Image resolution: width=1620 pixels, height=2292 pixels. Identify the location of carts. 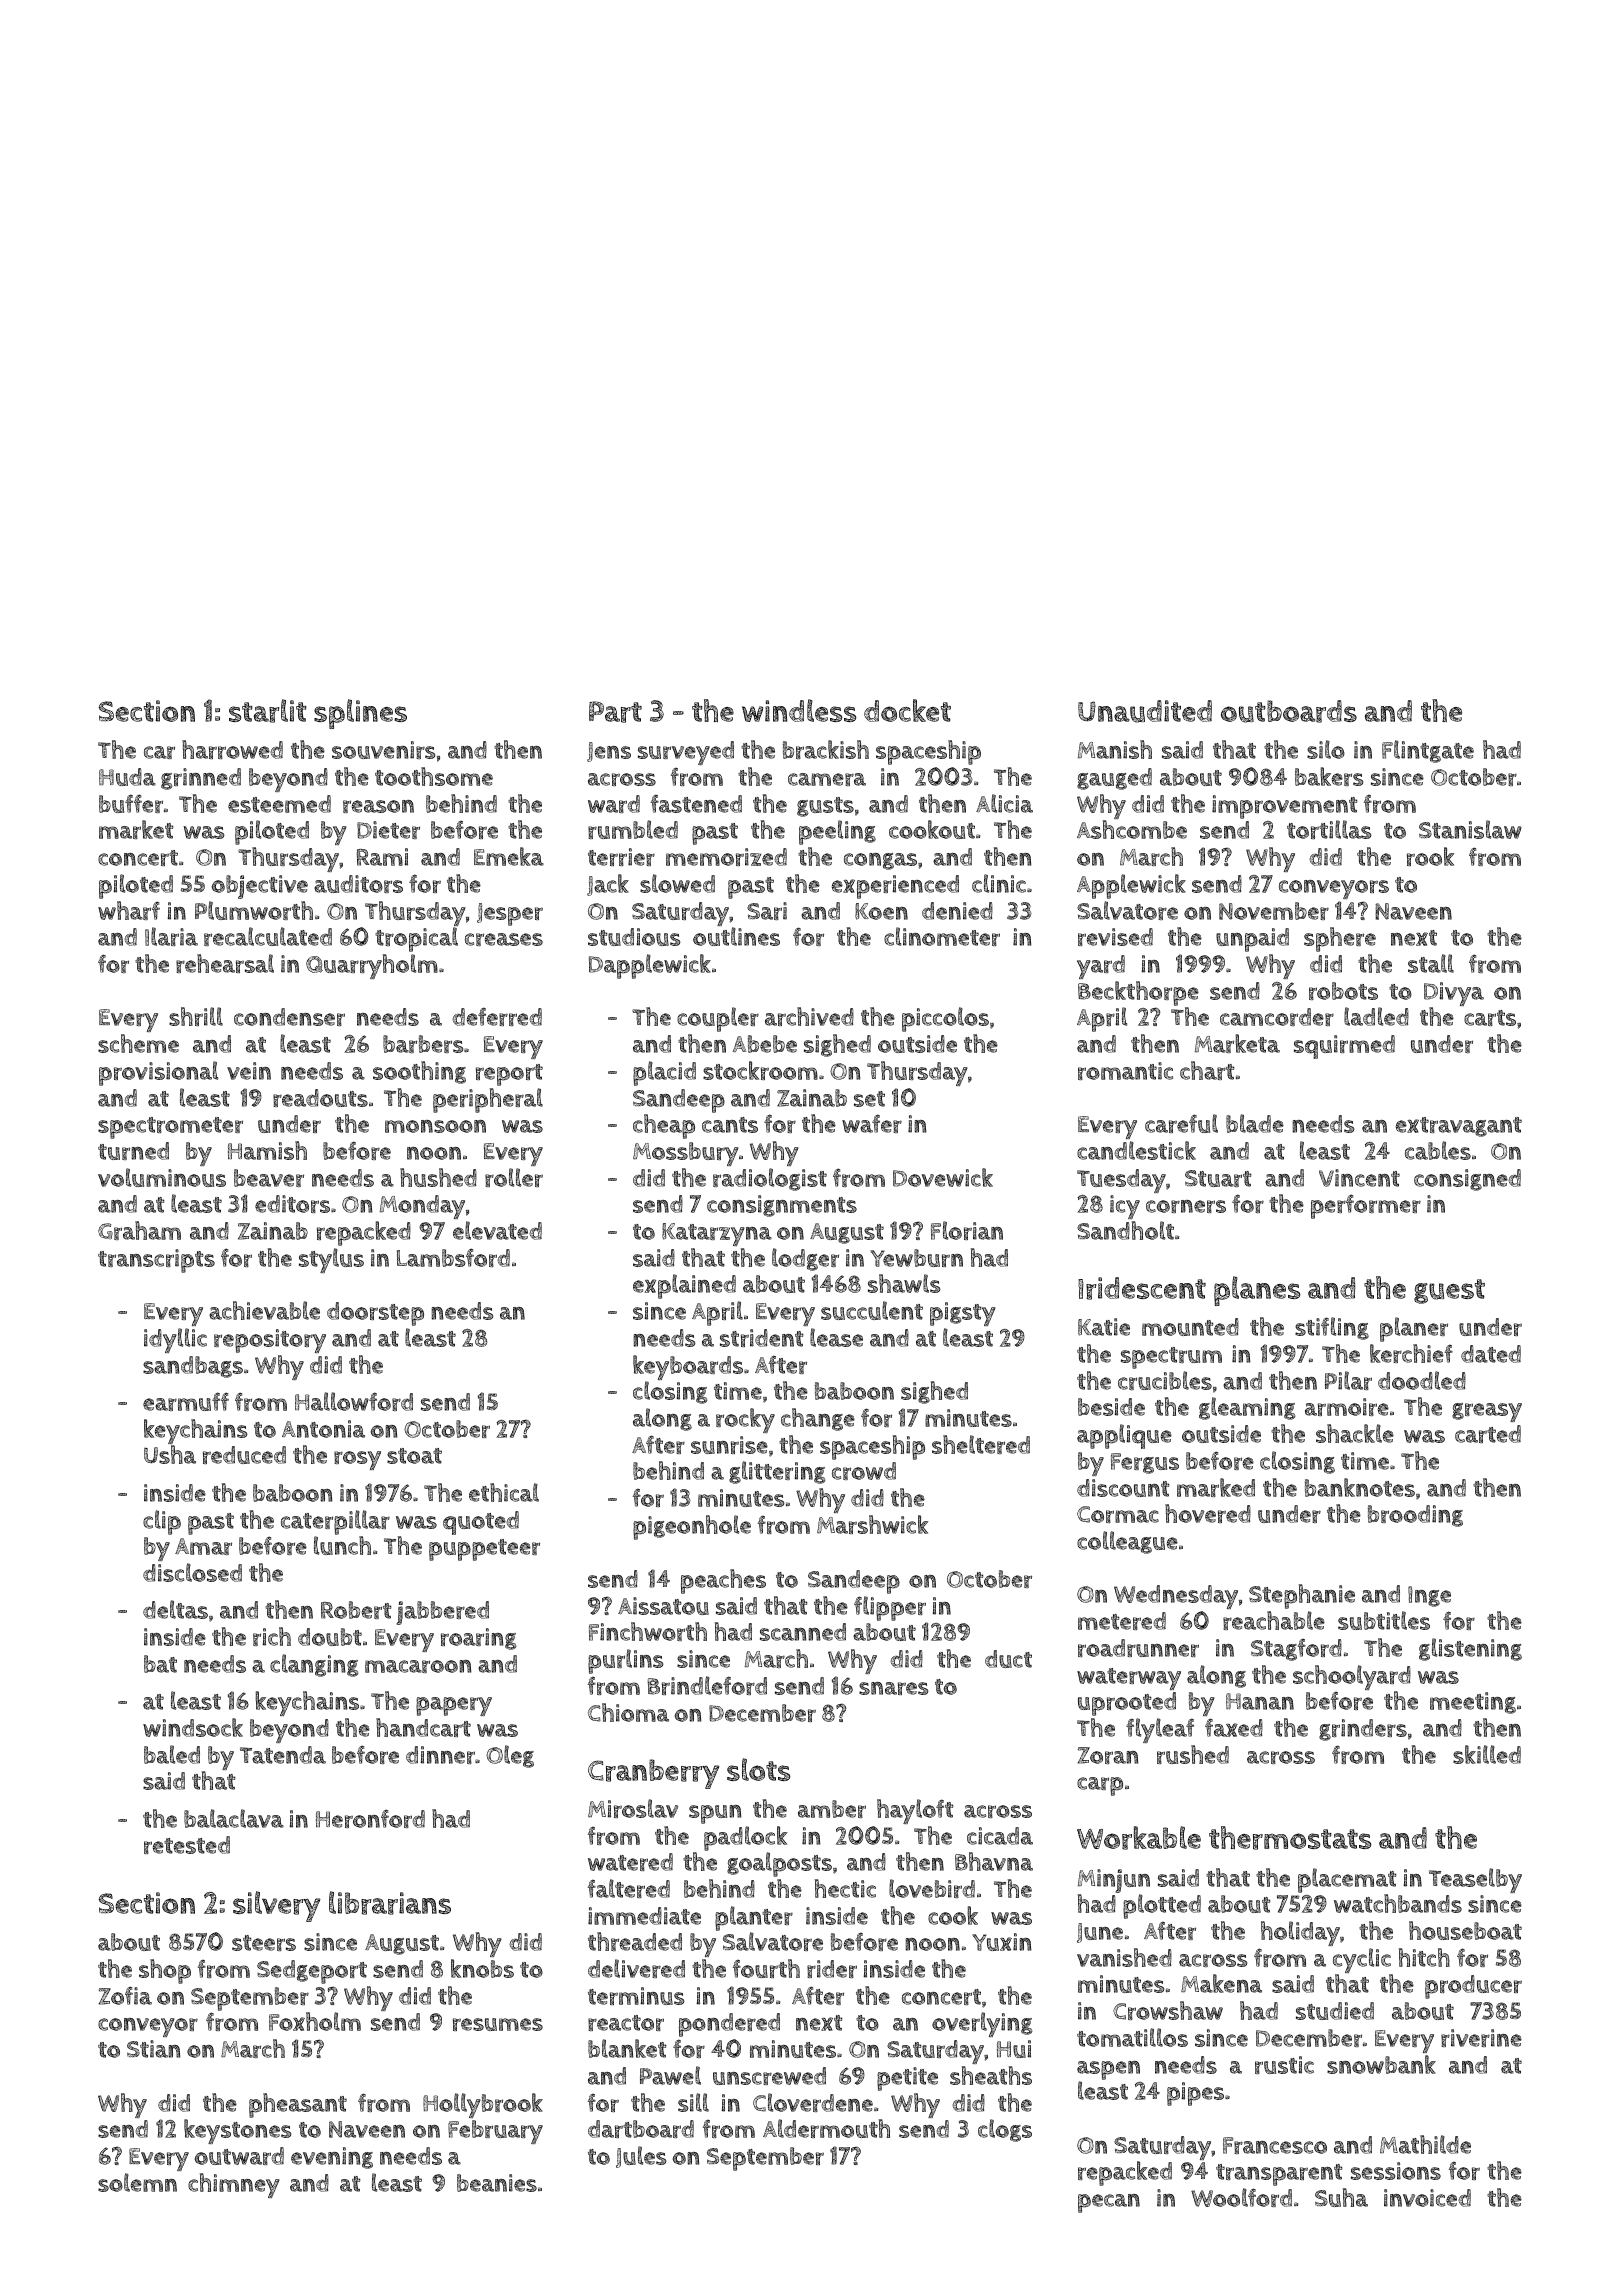
(1490, 1018).
